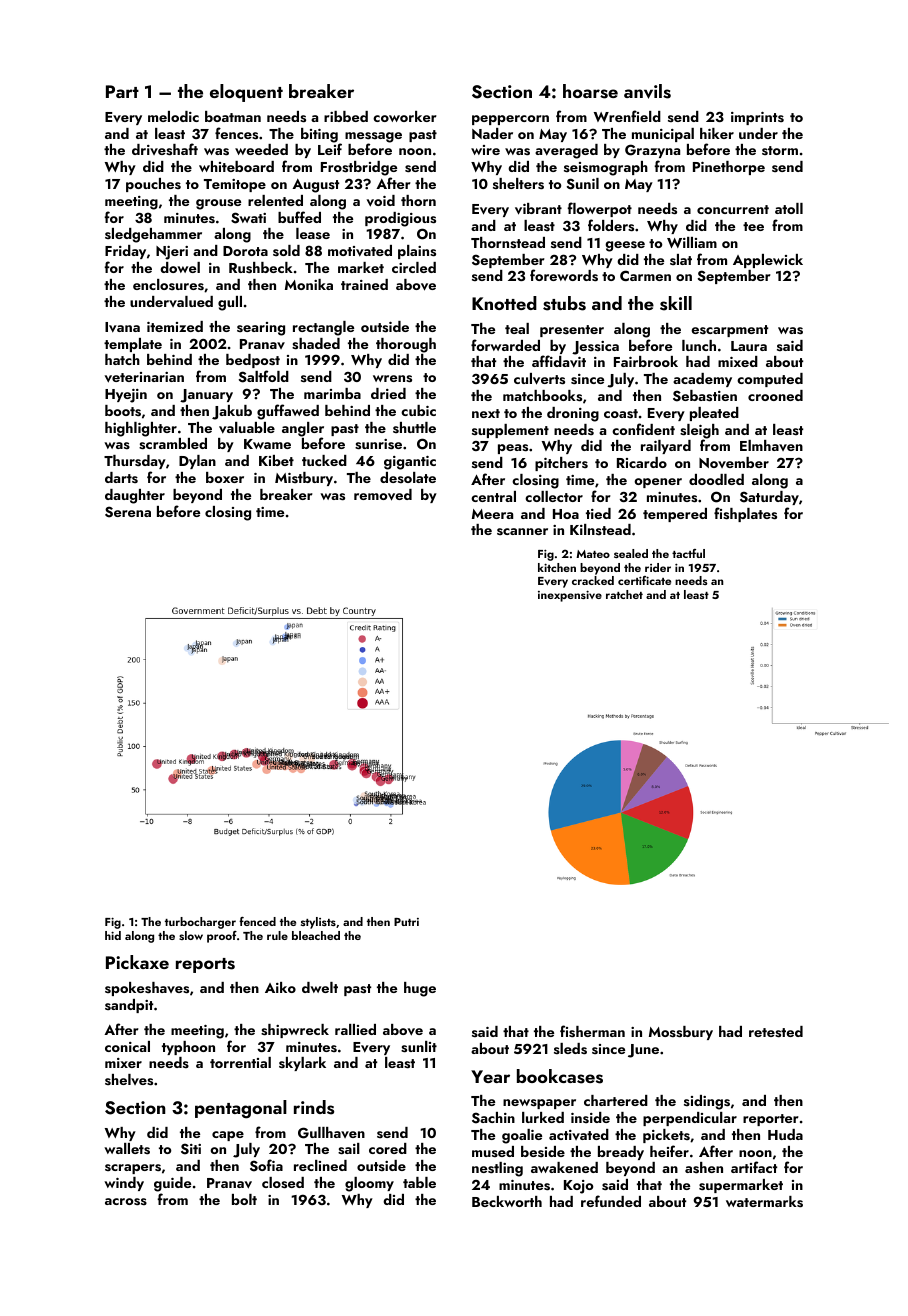 The width and height of the image is (908, 1316). Describe the element at coordinates (122, 359) in the image. I see `hatch` at that location.
